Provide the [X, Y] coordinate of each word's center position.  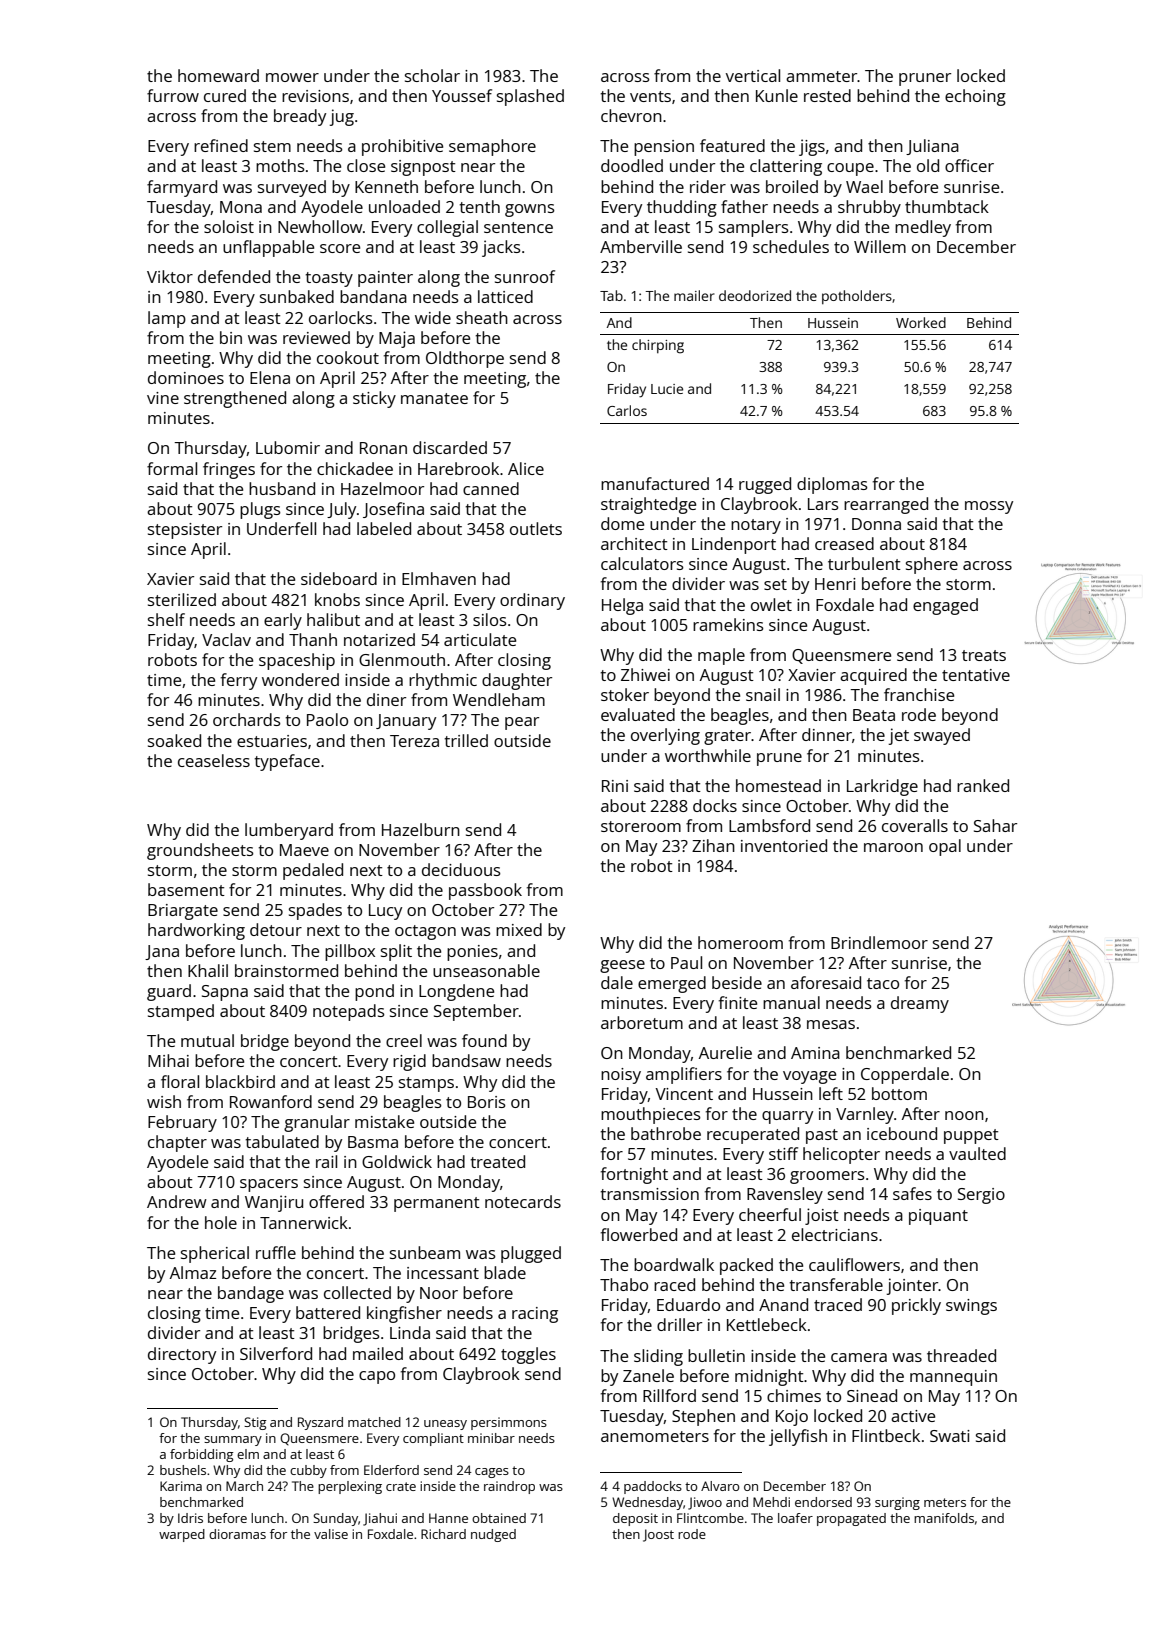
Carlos [627, 410]
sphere [932, 565]
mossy [989, 507]
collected [357, 1292]
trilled [466, 740]
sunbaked [297, 296]
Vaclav [226, 639]
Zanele [648, 1375]
